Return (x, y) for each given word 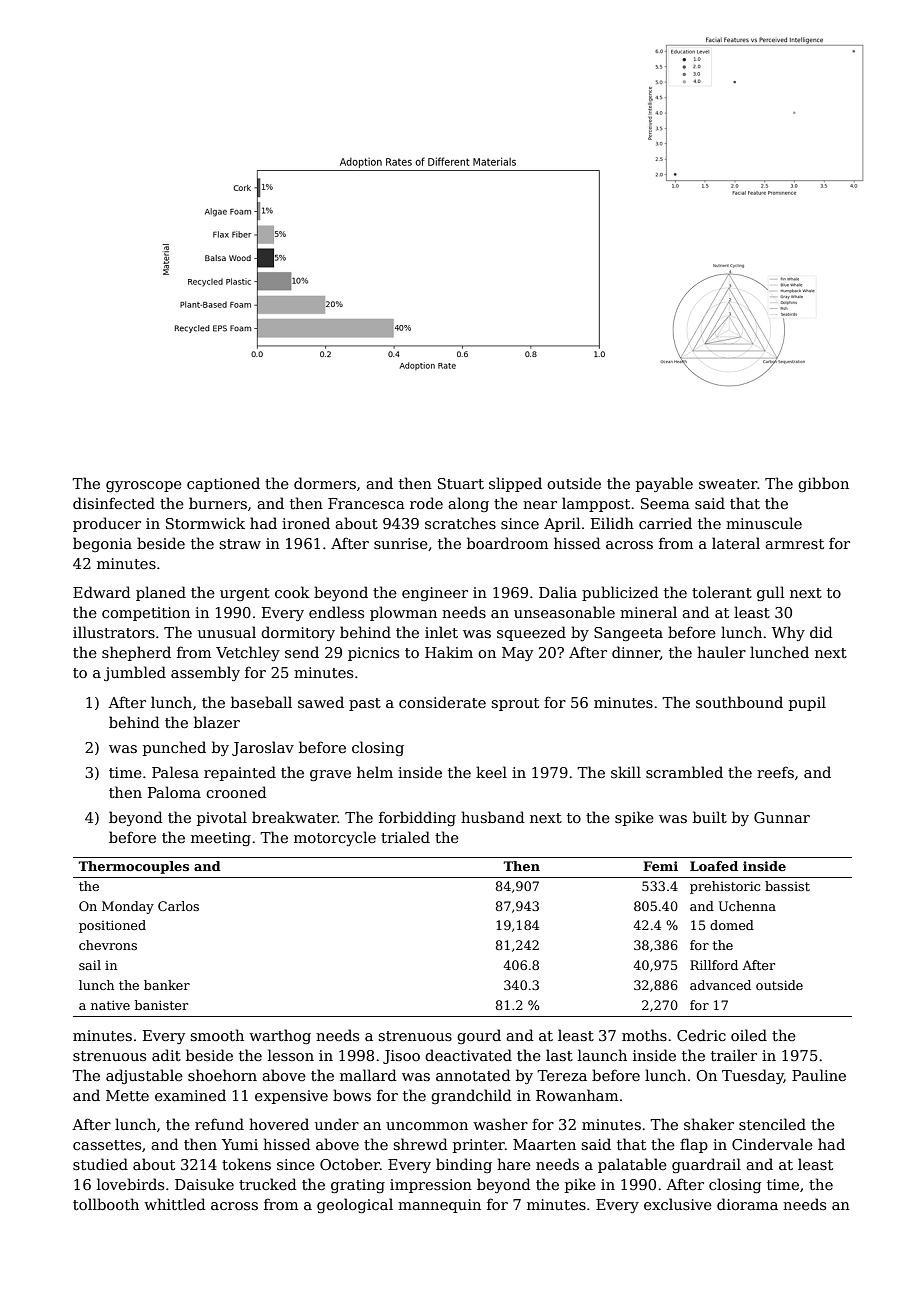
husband (493, 817)
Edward (102, 592)
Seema (665, 503)
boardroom (507, 543)
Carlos (178, 906)
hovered (279, 1124)
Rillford (714, 965)
